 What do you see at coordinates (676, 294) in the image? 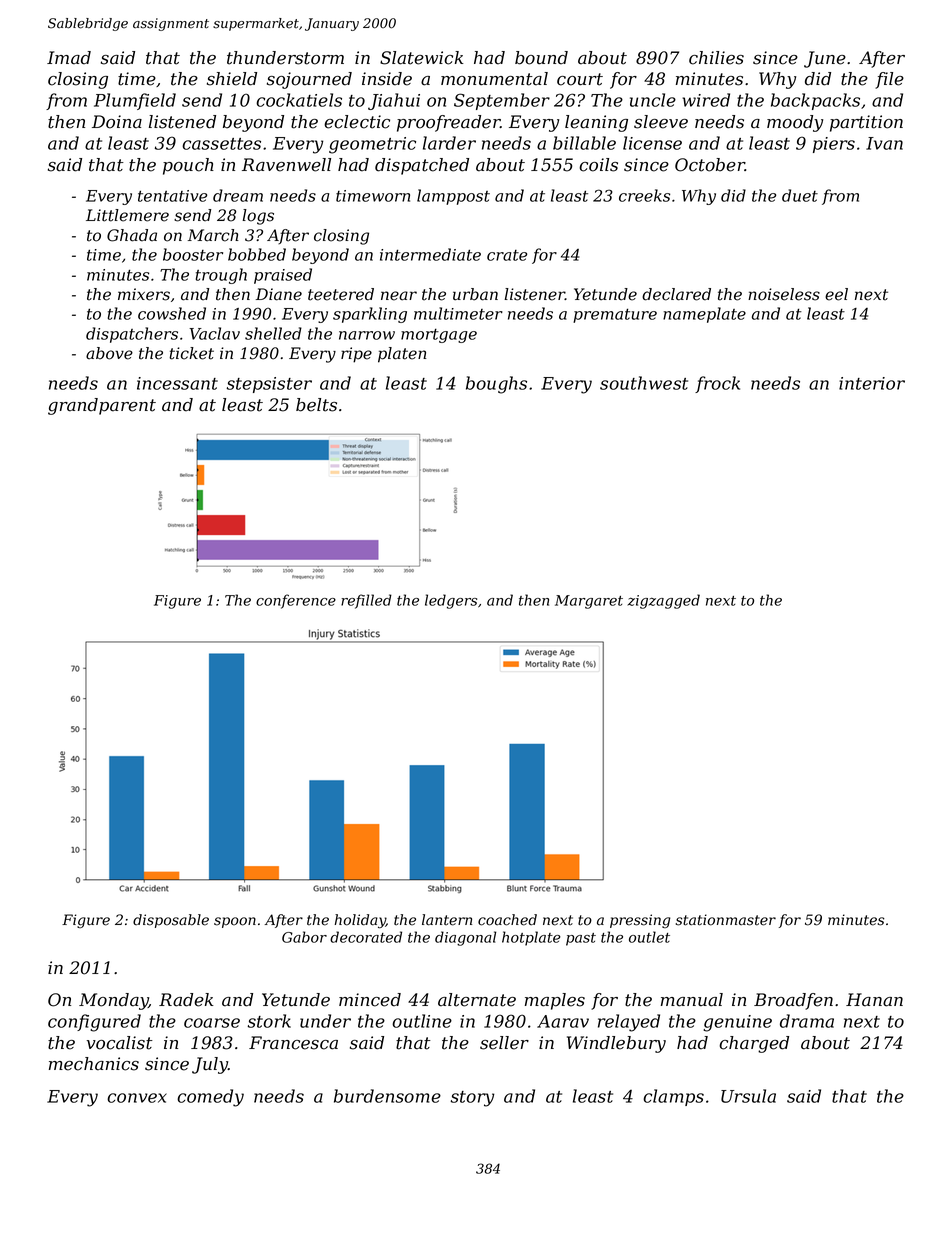
I see `declared` at bounding box center [676, 294].
